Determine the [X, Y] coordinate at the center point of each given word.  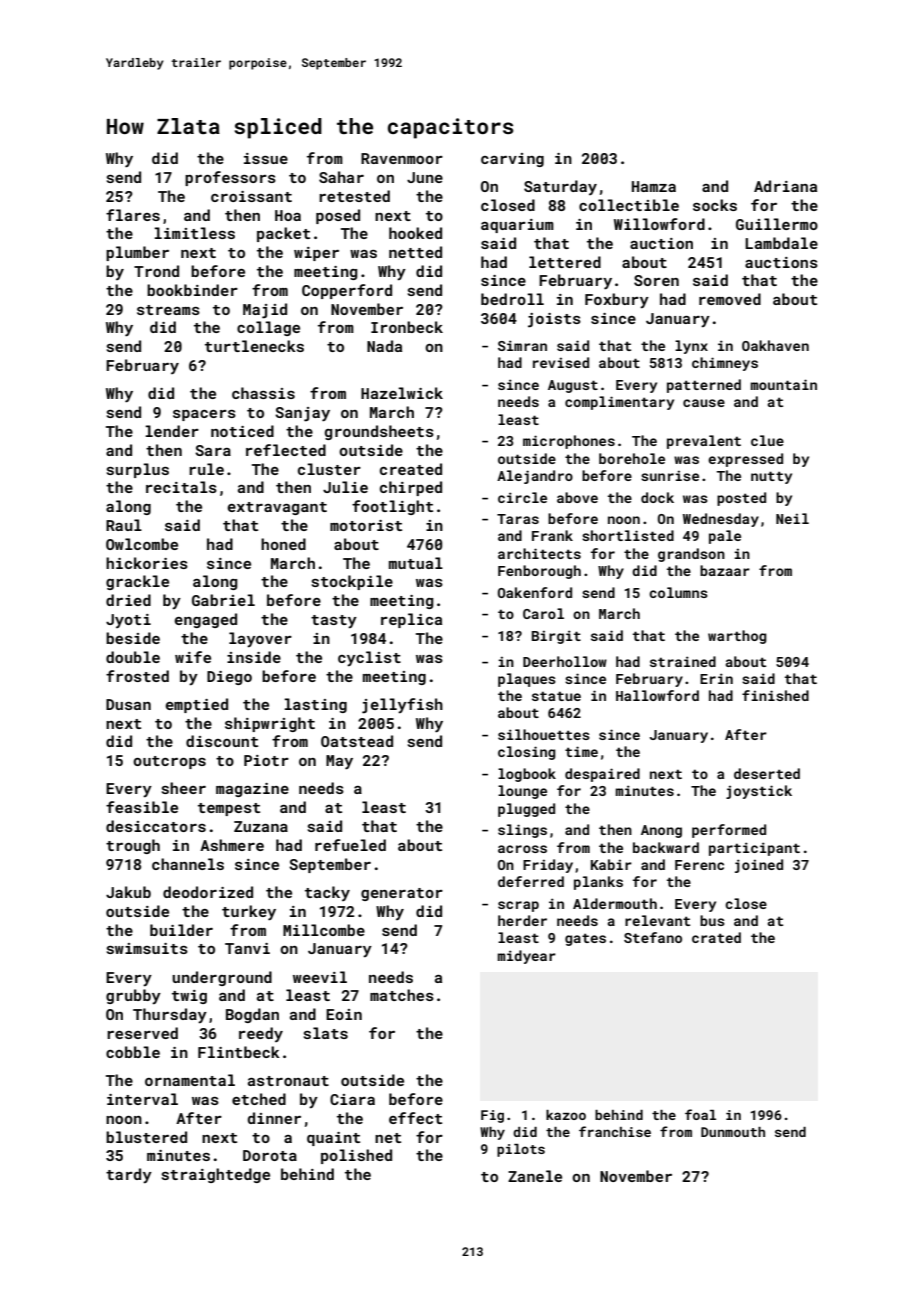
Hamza [654, 186]
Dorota [270, 1155]
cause [704, 403]
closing [527, 753]
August [573, 386]
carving [512, 160]
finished [775, 695]
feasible [142, 807]
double [133, 657]
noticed [242, 431]
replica [411, 620]
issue [266, 158]
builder [181, 930]
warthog [737, 637]
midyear [526, 957]
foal [700, 1114]
